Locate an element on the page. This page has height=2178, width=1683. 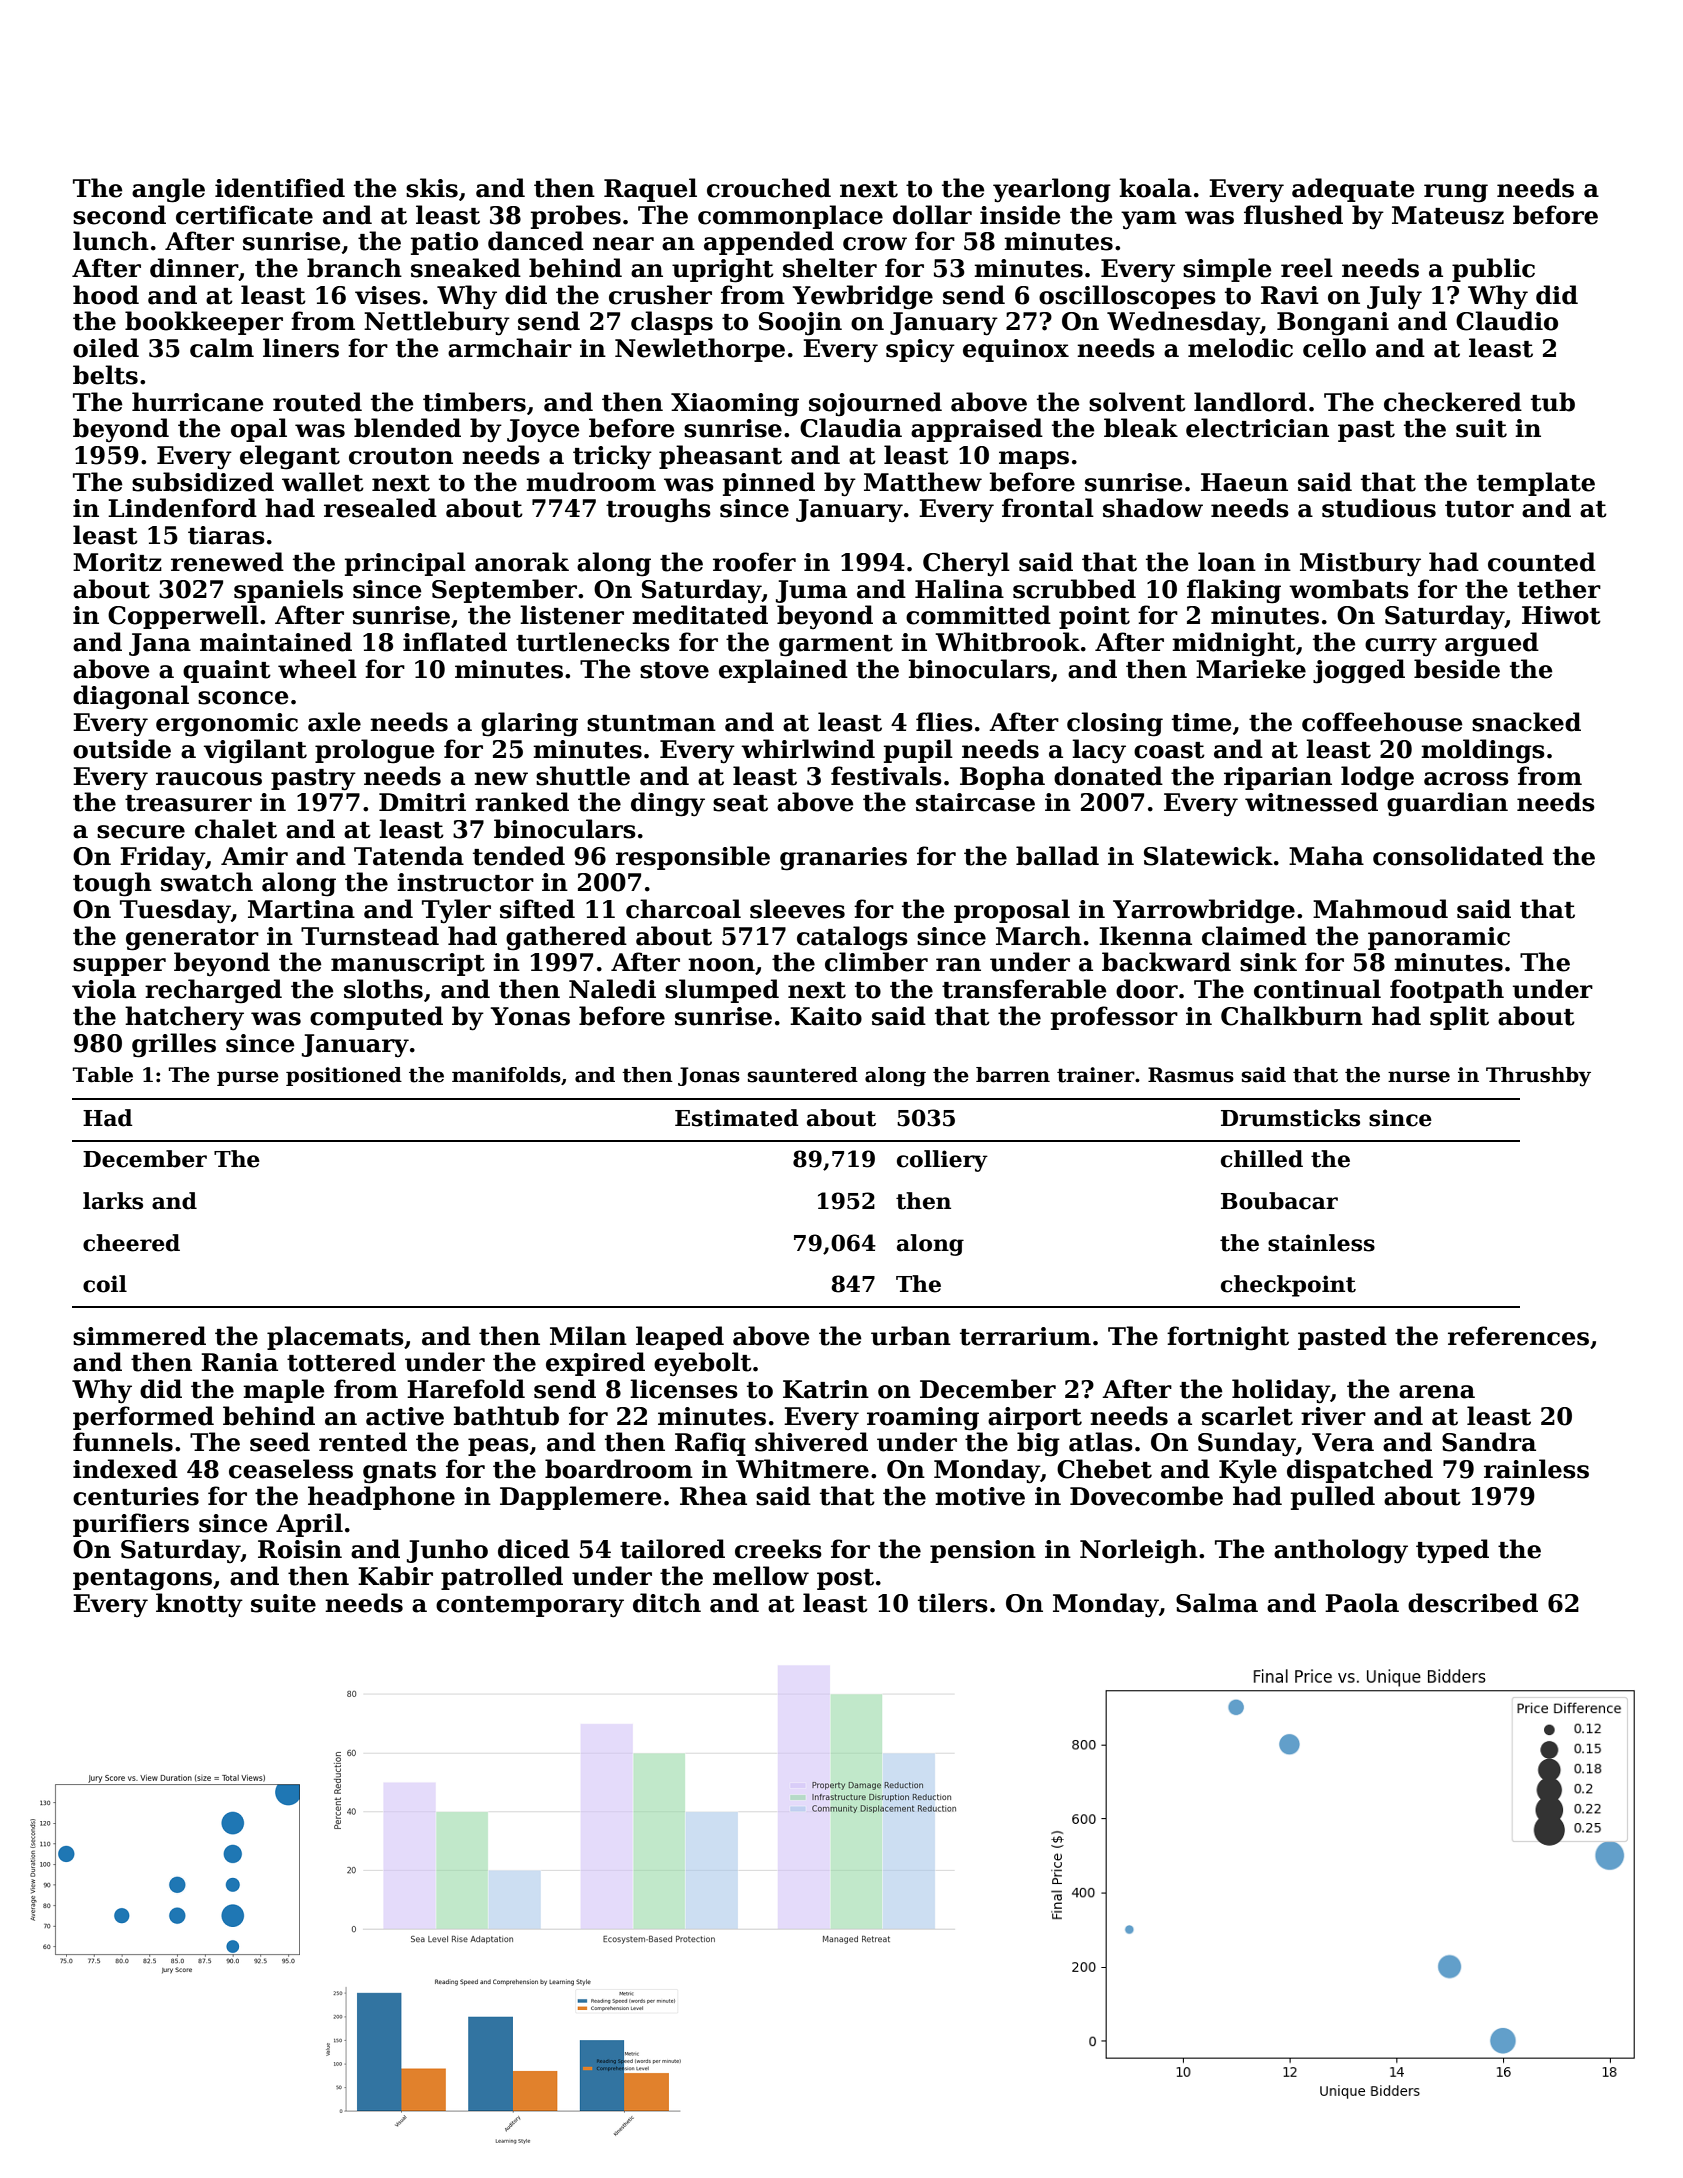
equinox is located at coordinates (1016, 350).
